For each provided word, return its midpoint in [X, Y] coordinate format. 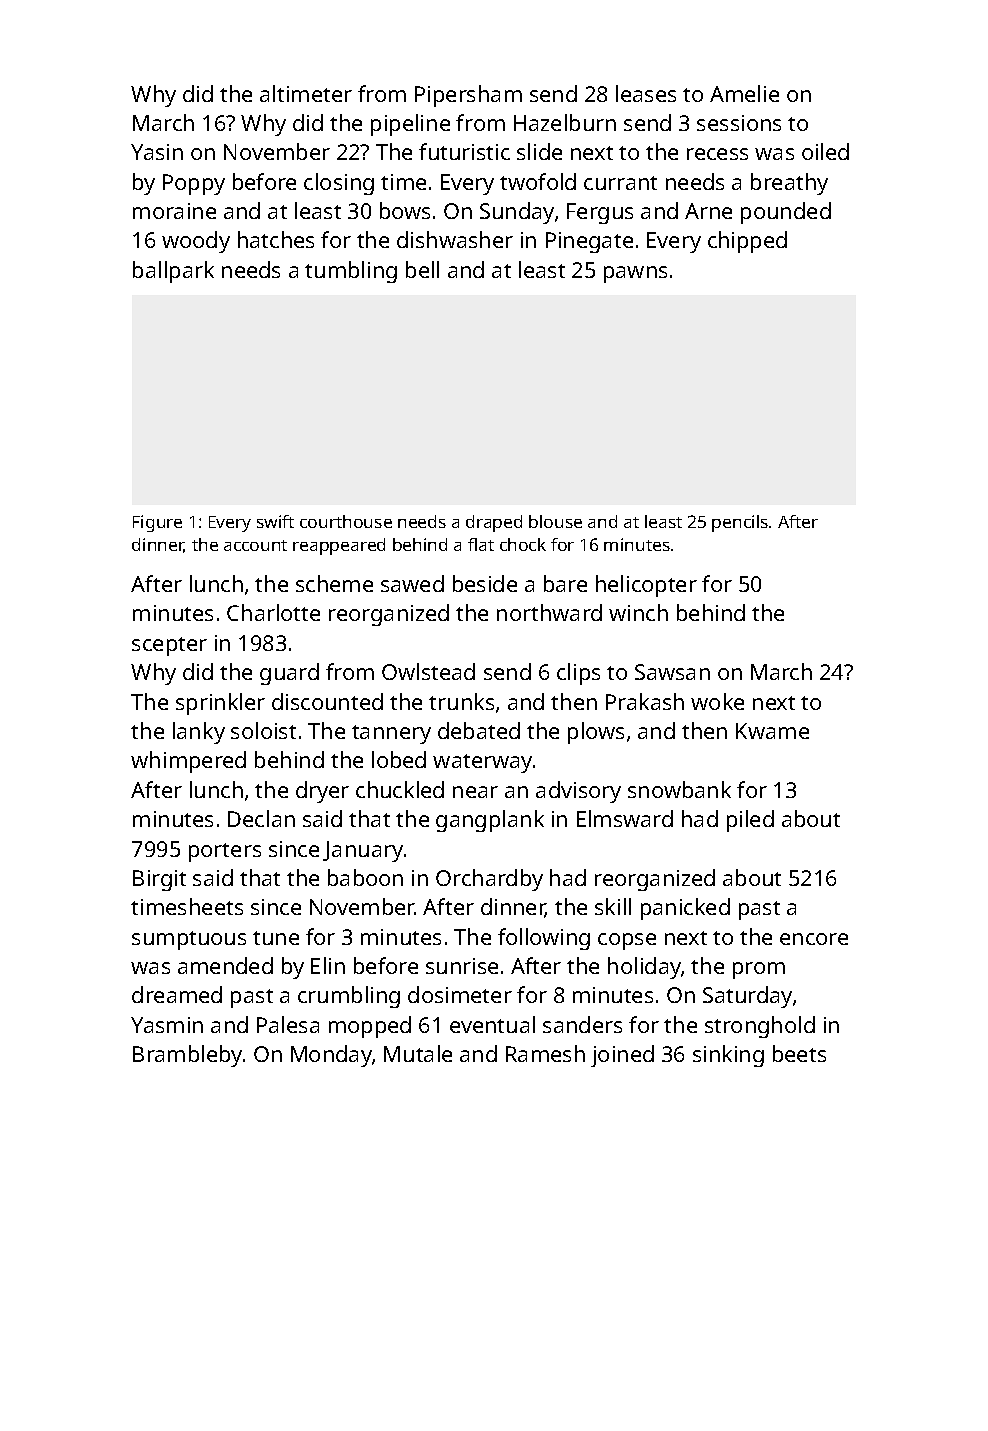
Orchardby [489, 880]
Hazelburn [565, 122]
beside [485, 583]
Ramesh [545, 1053]
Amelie [744, 93]
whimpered [188, 762]
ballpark [173, 272]
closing [339, 184]
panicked [685, 909]
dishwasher [455, 239]
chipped [747, 242]
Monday [331, 1056]
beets [799, 1053]
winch [638, 612]
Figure [157, 523]
